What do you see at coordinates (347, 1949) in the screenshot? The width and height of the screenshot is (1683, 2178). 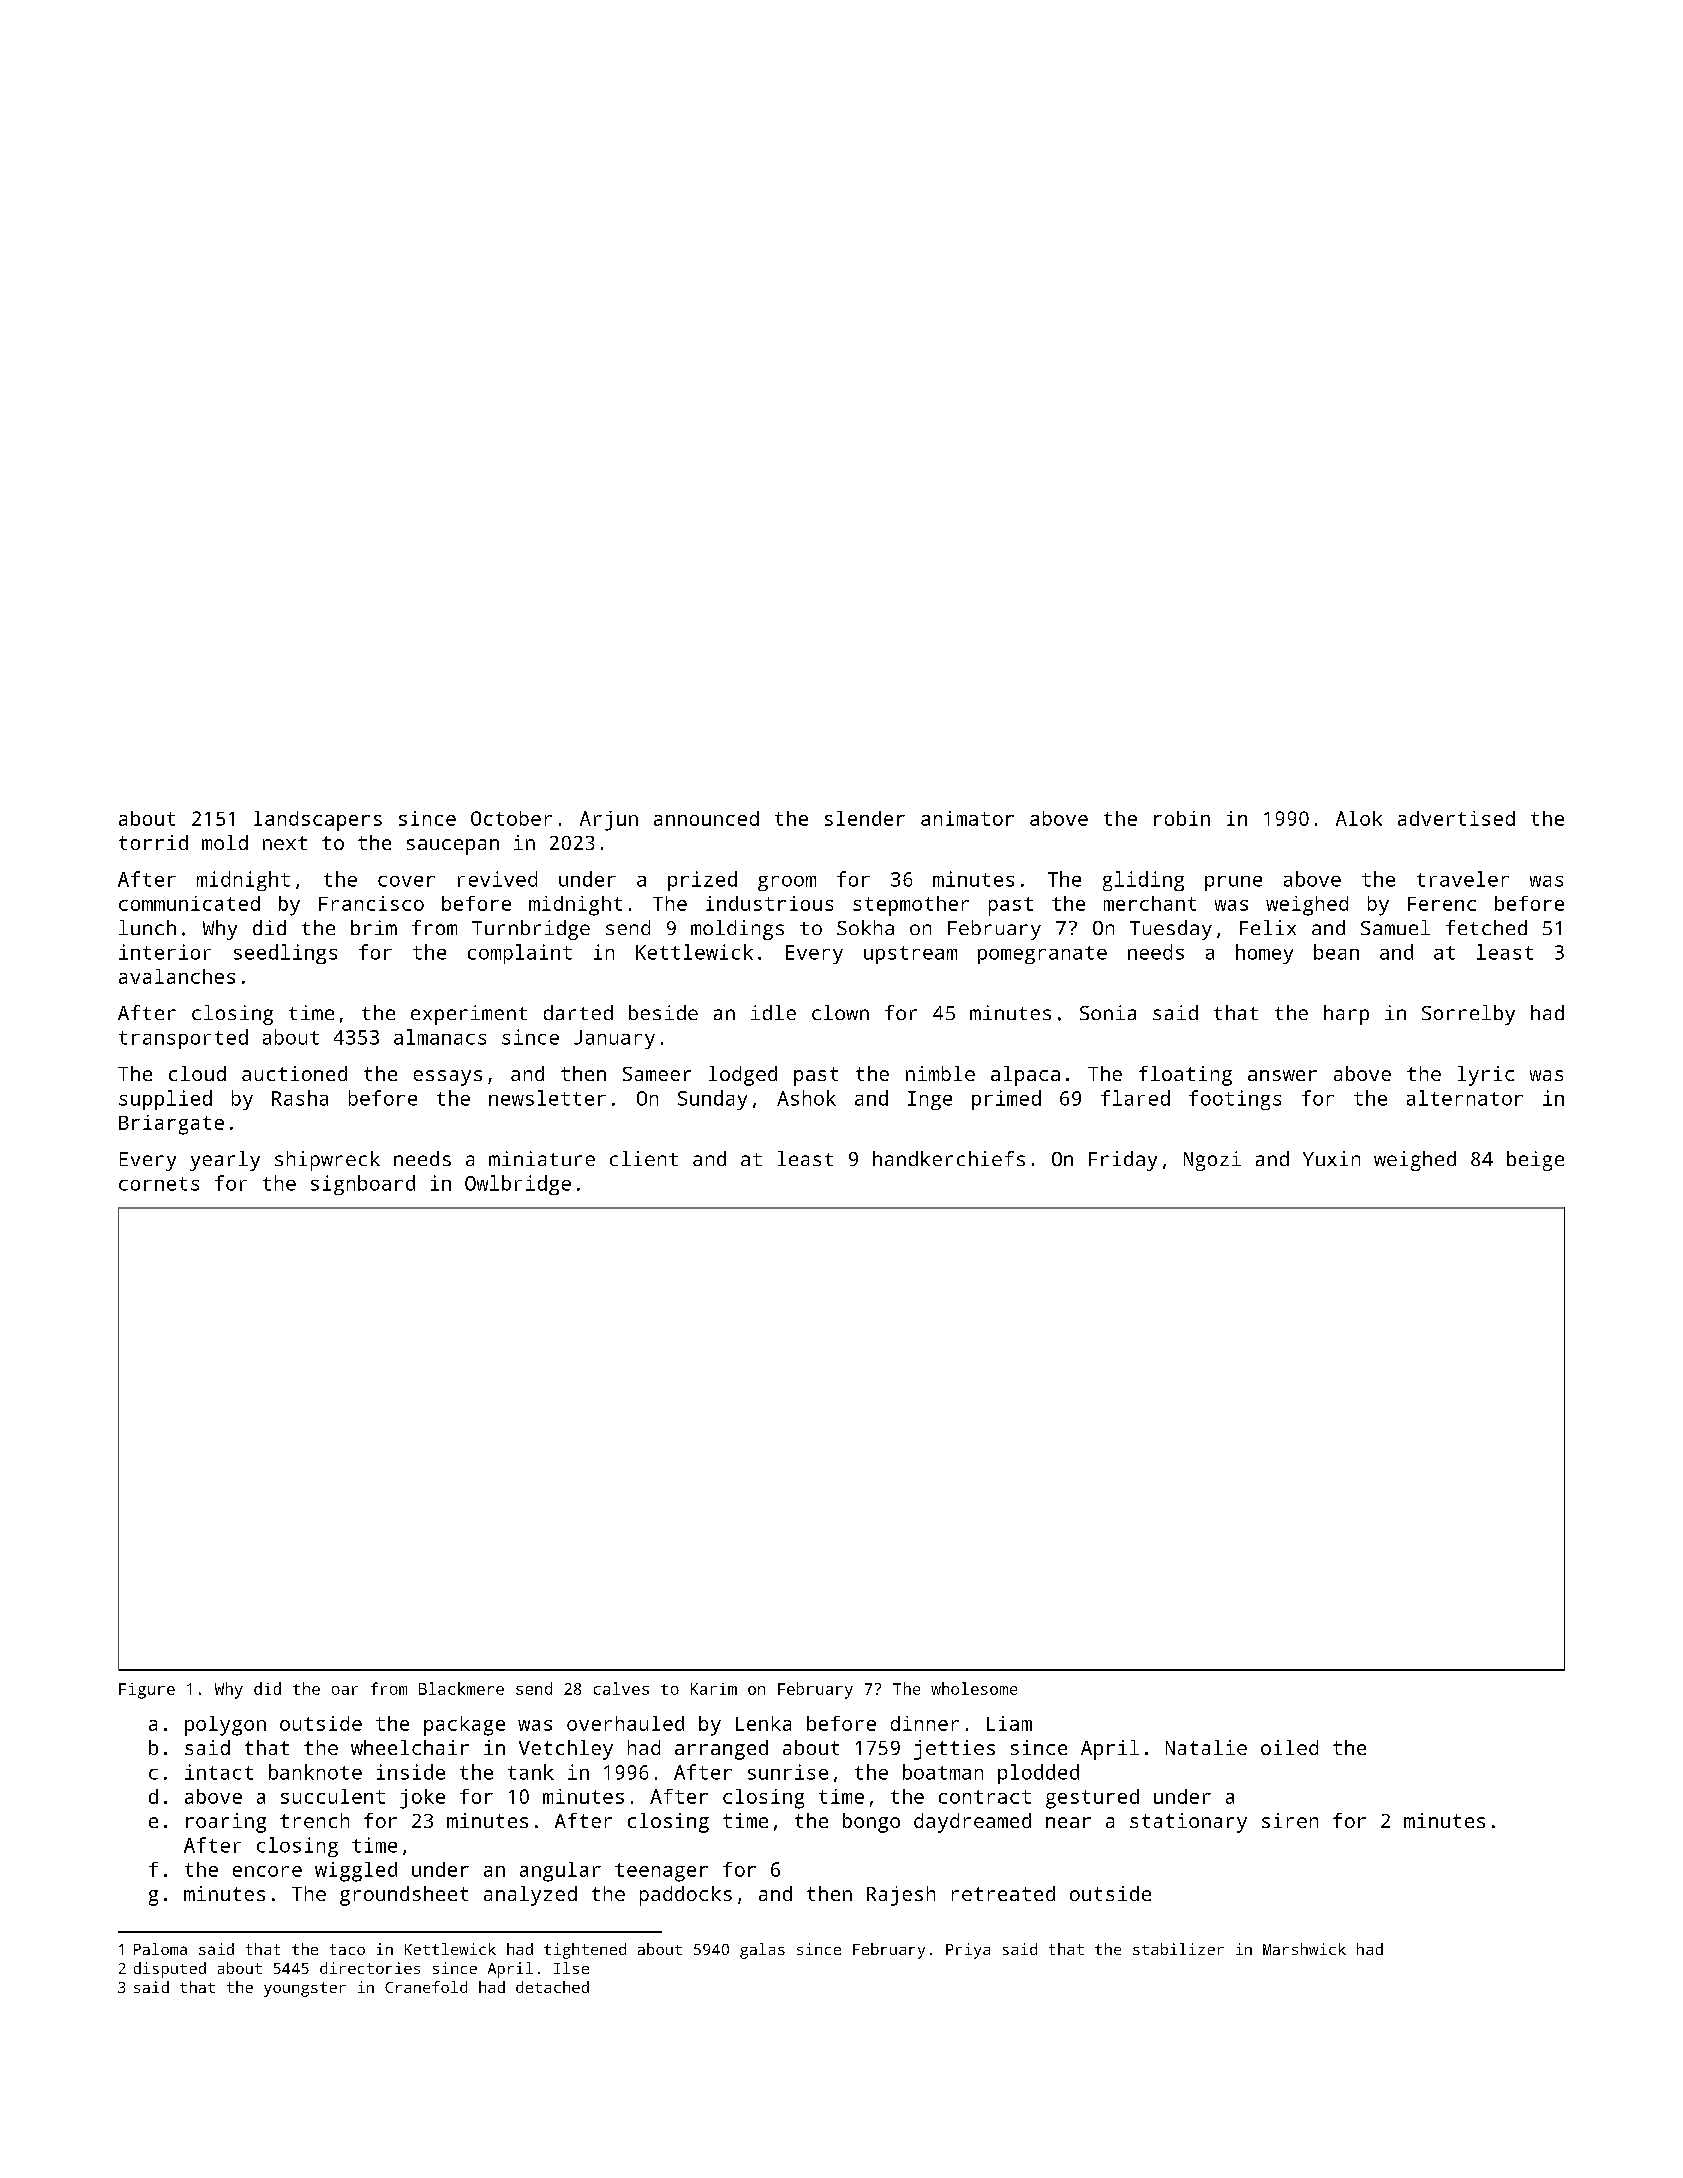 I see `taco` at bounding box center [347, 1949].
